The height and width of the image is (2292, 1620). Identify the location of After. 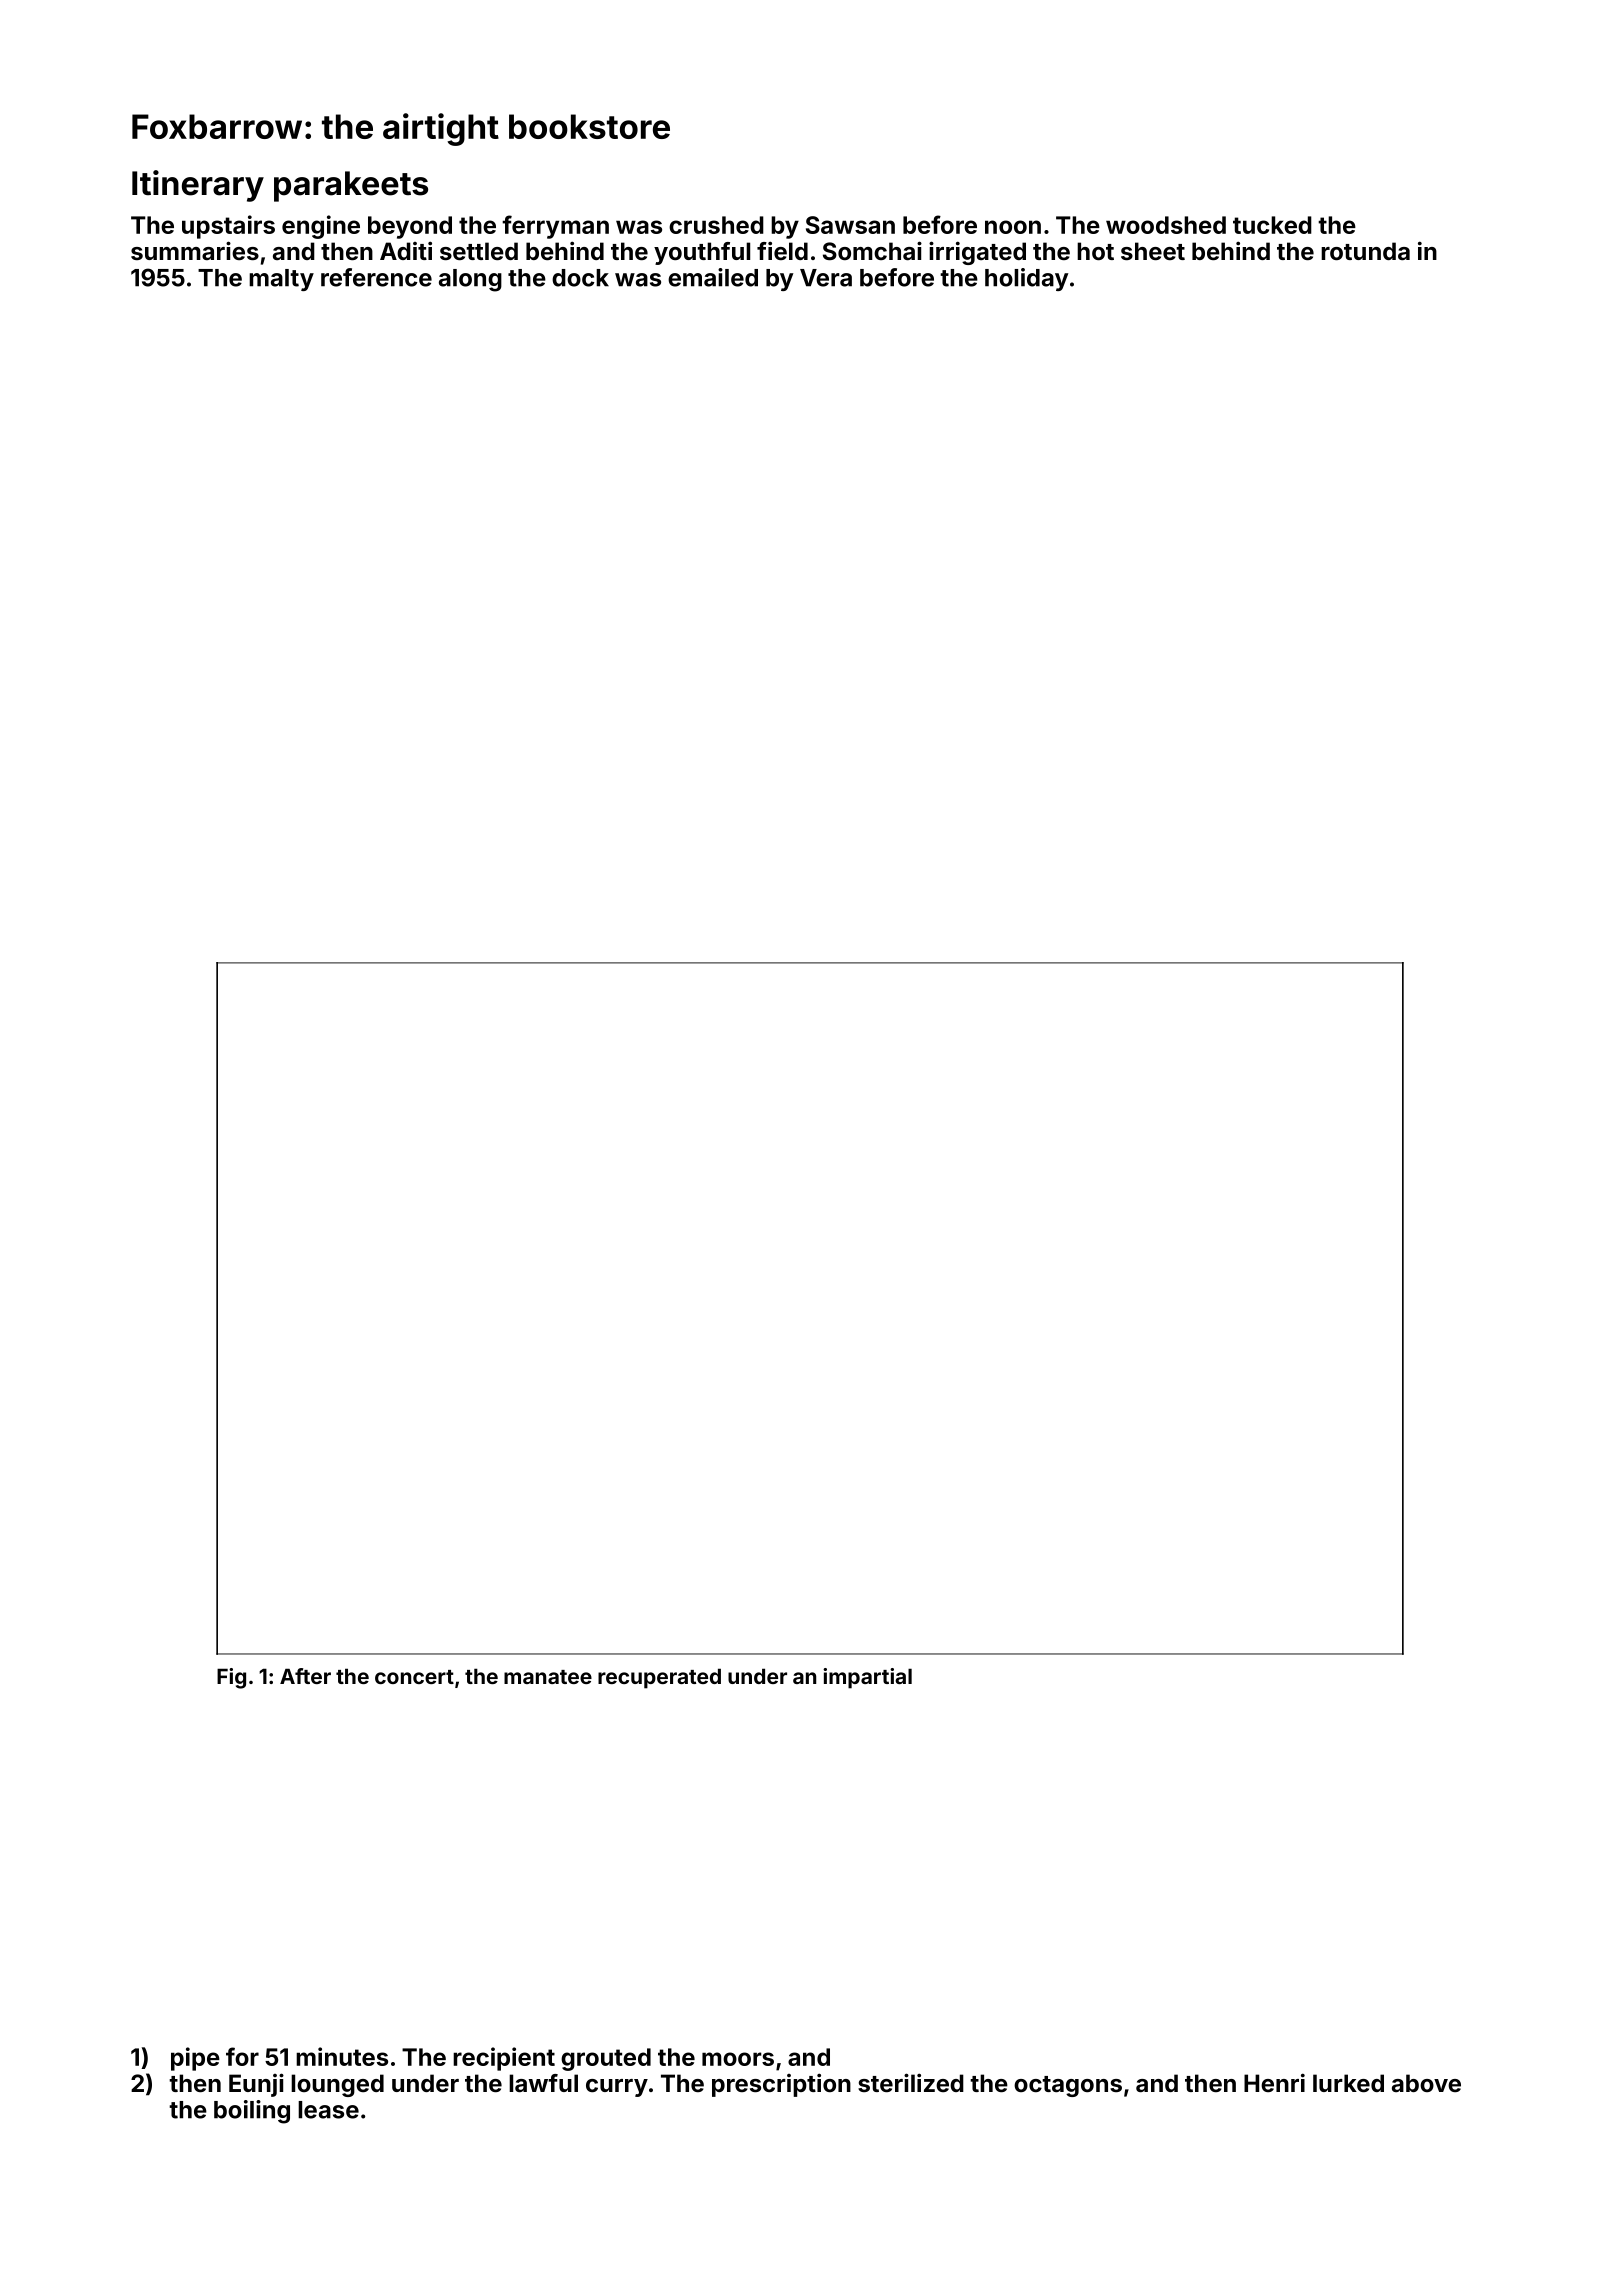
(305, 1676).
